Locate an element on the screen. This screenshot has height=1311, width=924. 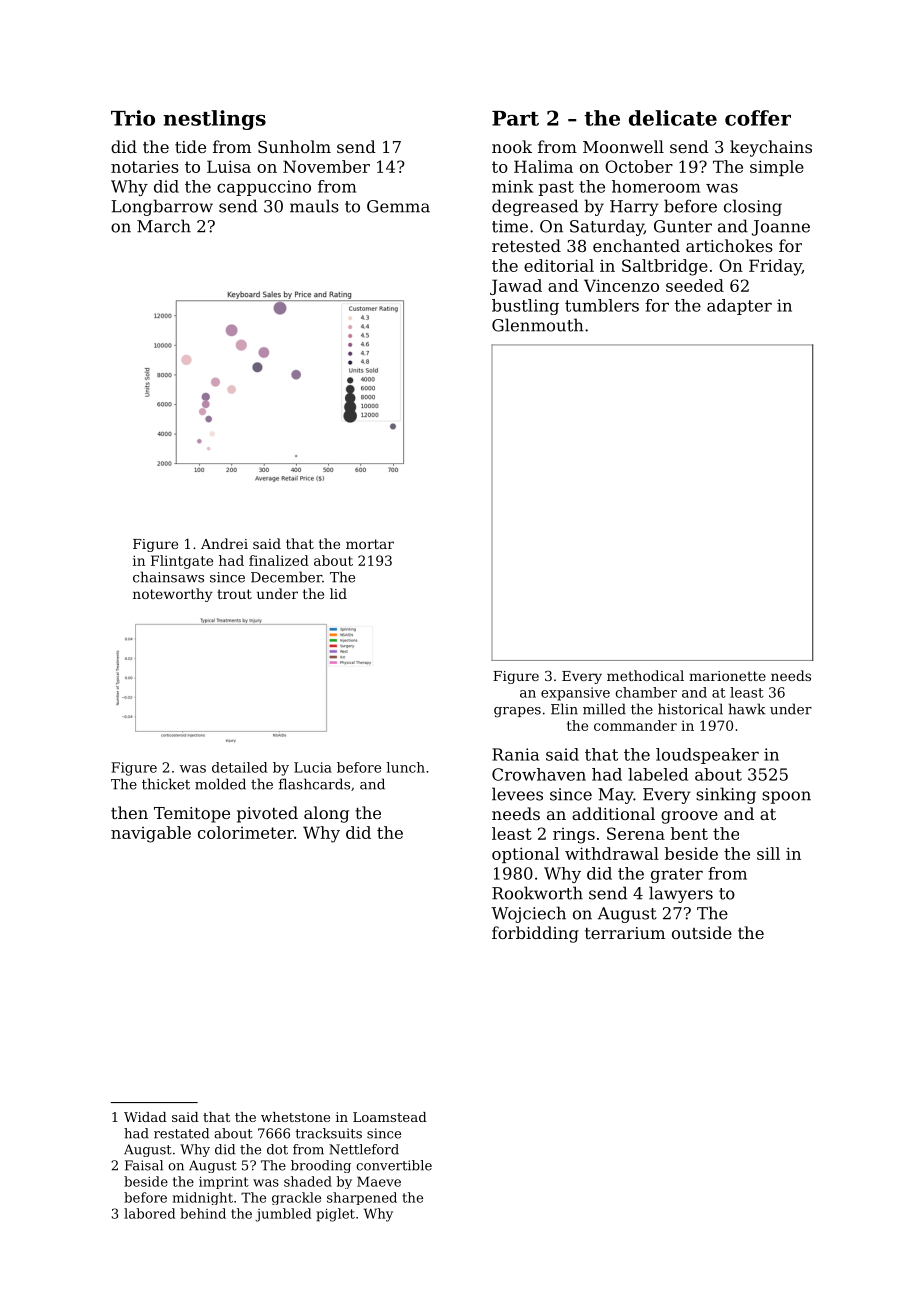
navigable is located at coordinates (151, 834).
